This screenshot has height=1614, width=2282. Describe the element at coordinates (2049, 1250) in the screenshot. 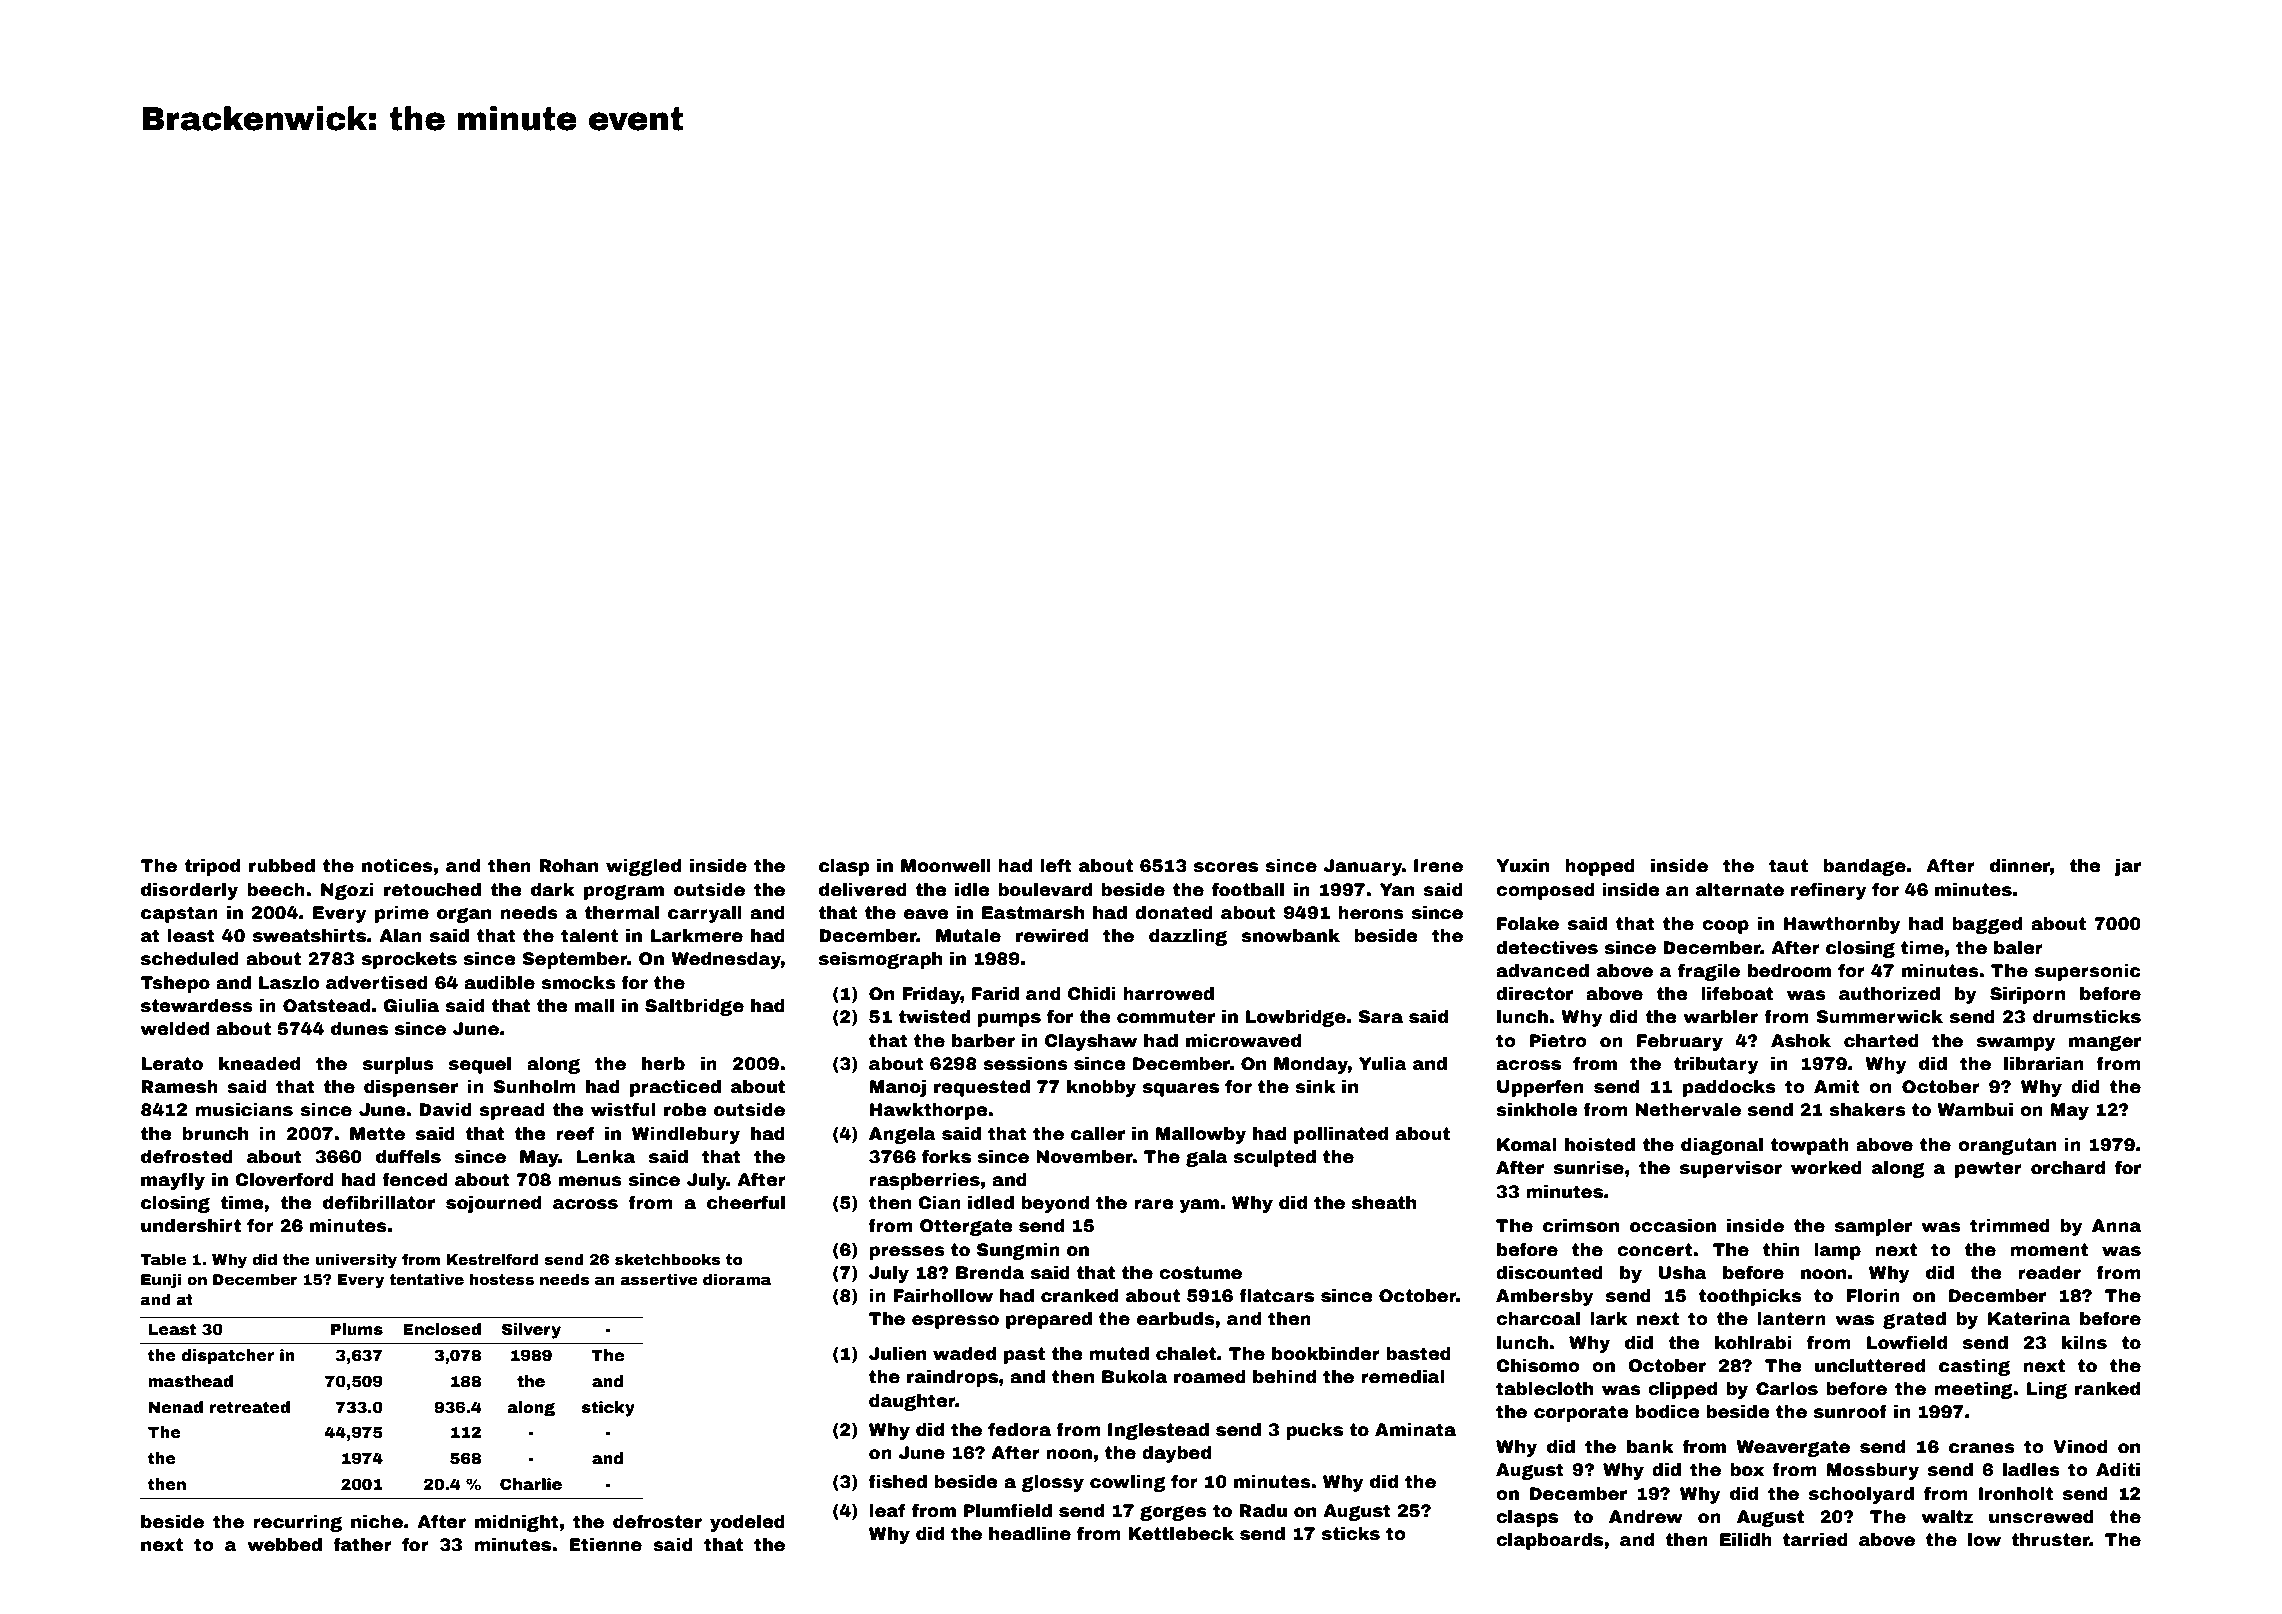

I see `moment` at that location.
